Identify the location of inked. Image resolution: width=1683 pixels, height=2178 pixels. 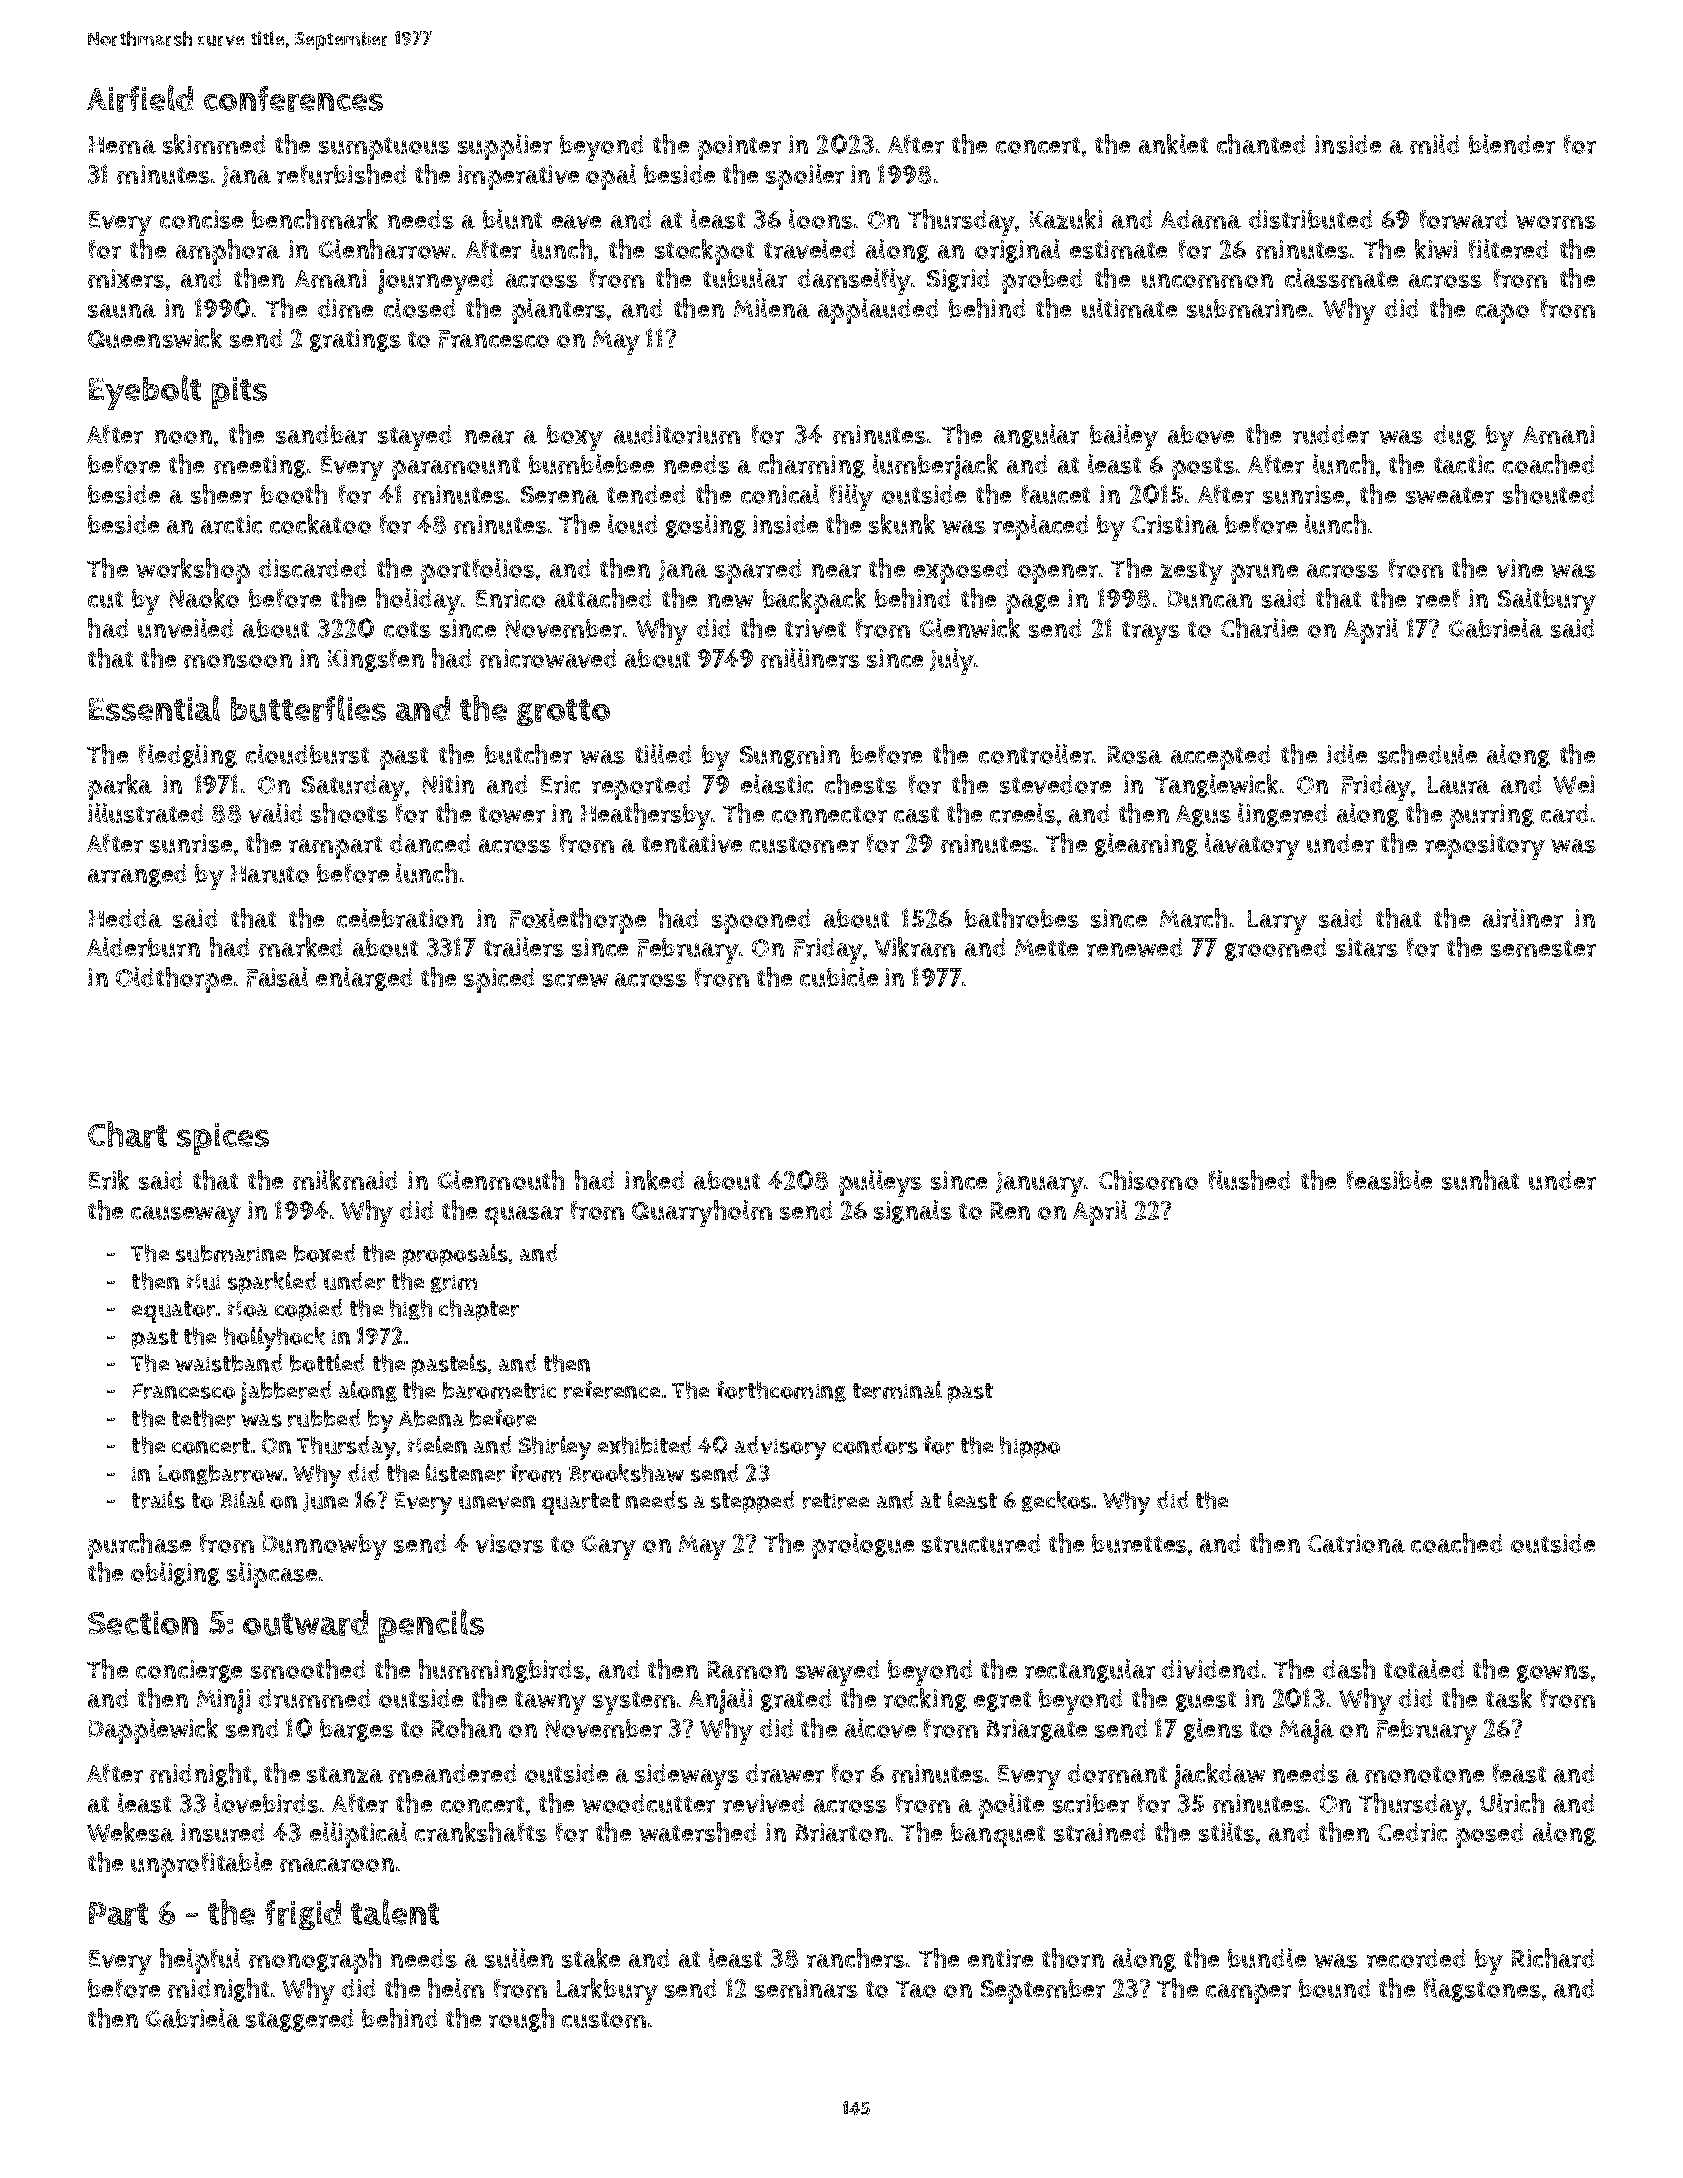
(654, 1180).
